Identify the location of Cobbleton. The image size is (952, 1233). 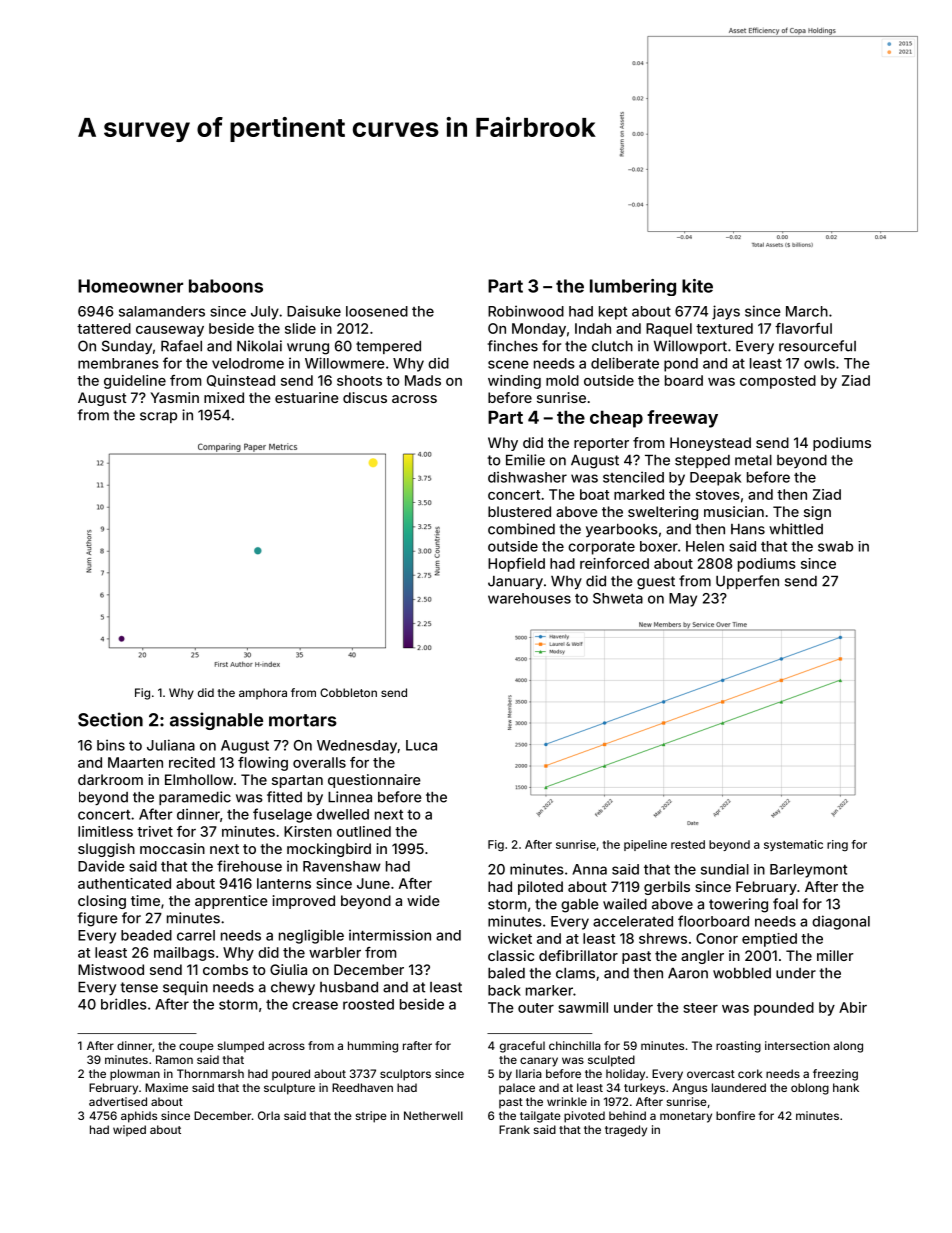
(348, 692).
